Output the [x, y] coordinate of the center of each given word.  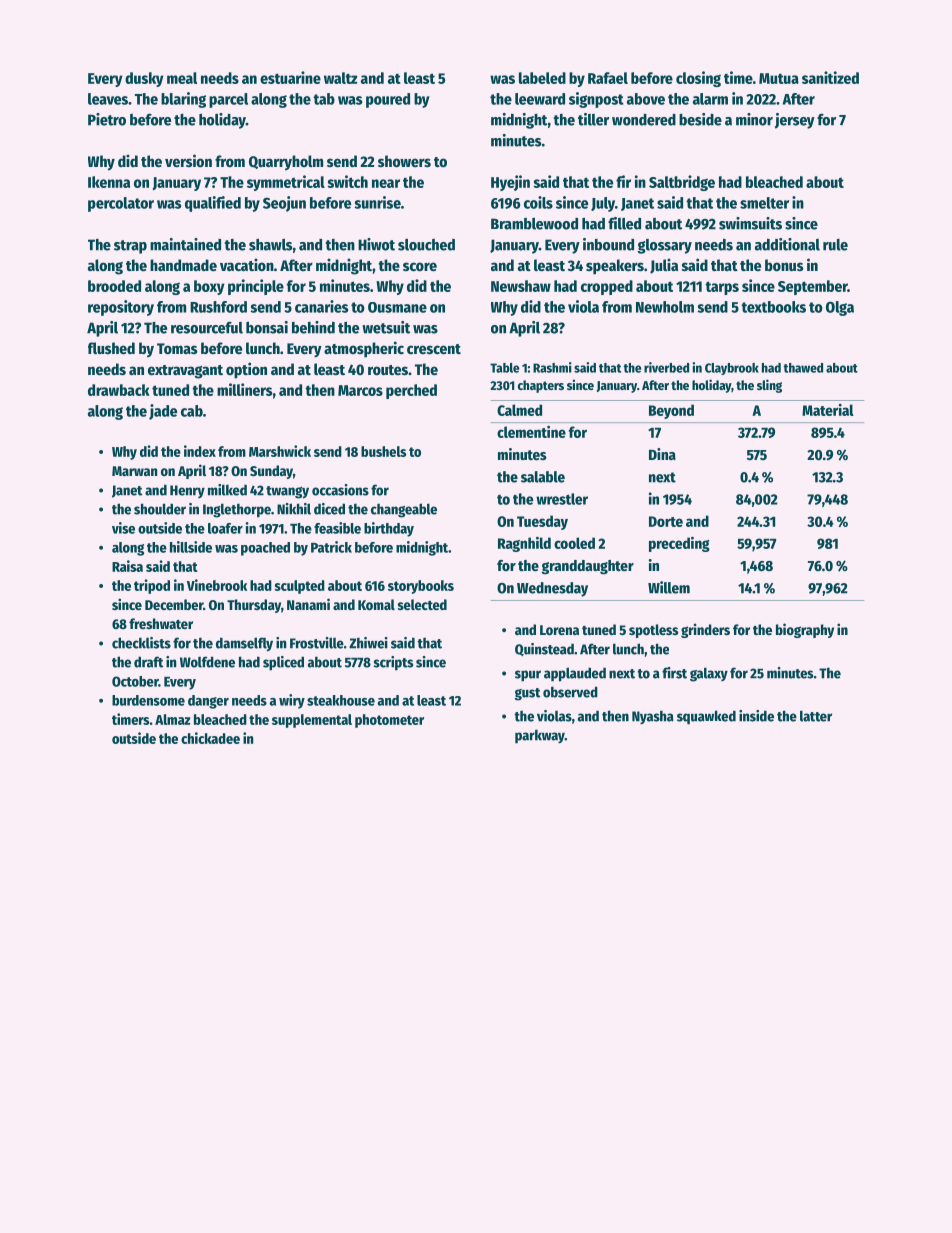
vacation [247, 264]
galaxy [709, 674]
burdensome [148, 700]
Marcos [360, 390]
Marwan [134, 471]
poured [388, 100]
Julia [664, 266]
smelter [764, 203]
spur [528, 676]
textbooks [773, 307]
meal [182, 78]
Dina [662, 454]
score [420, 266]
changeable [404, 510]
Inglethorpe [237, 510]
